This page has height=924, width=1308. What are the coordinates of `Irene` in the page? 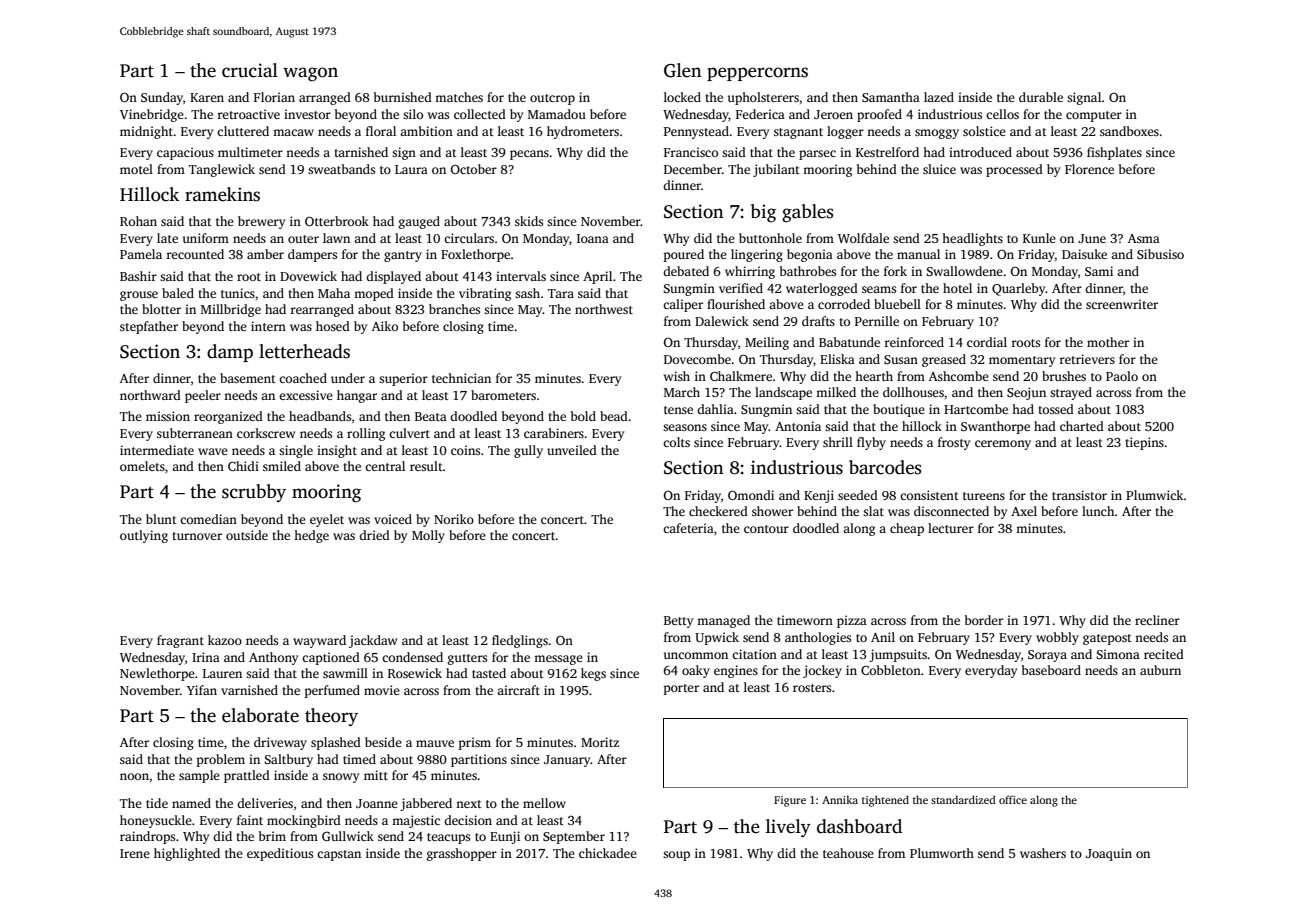 It's located at (135, 853).
